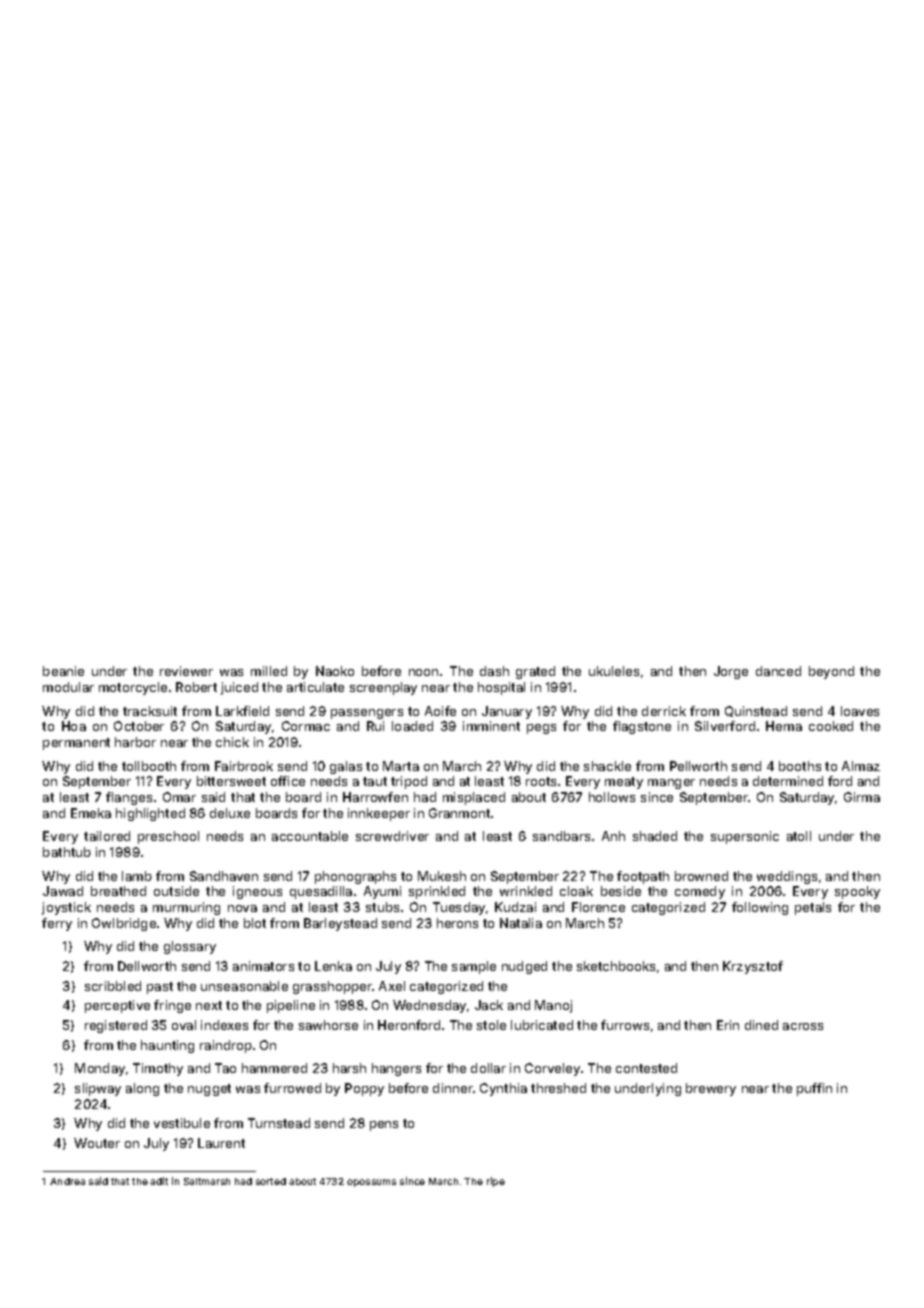  What do you see at coordinates (67, 852) in the page?
I see `bathtub` at bounding box center [67, 852].
